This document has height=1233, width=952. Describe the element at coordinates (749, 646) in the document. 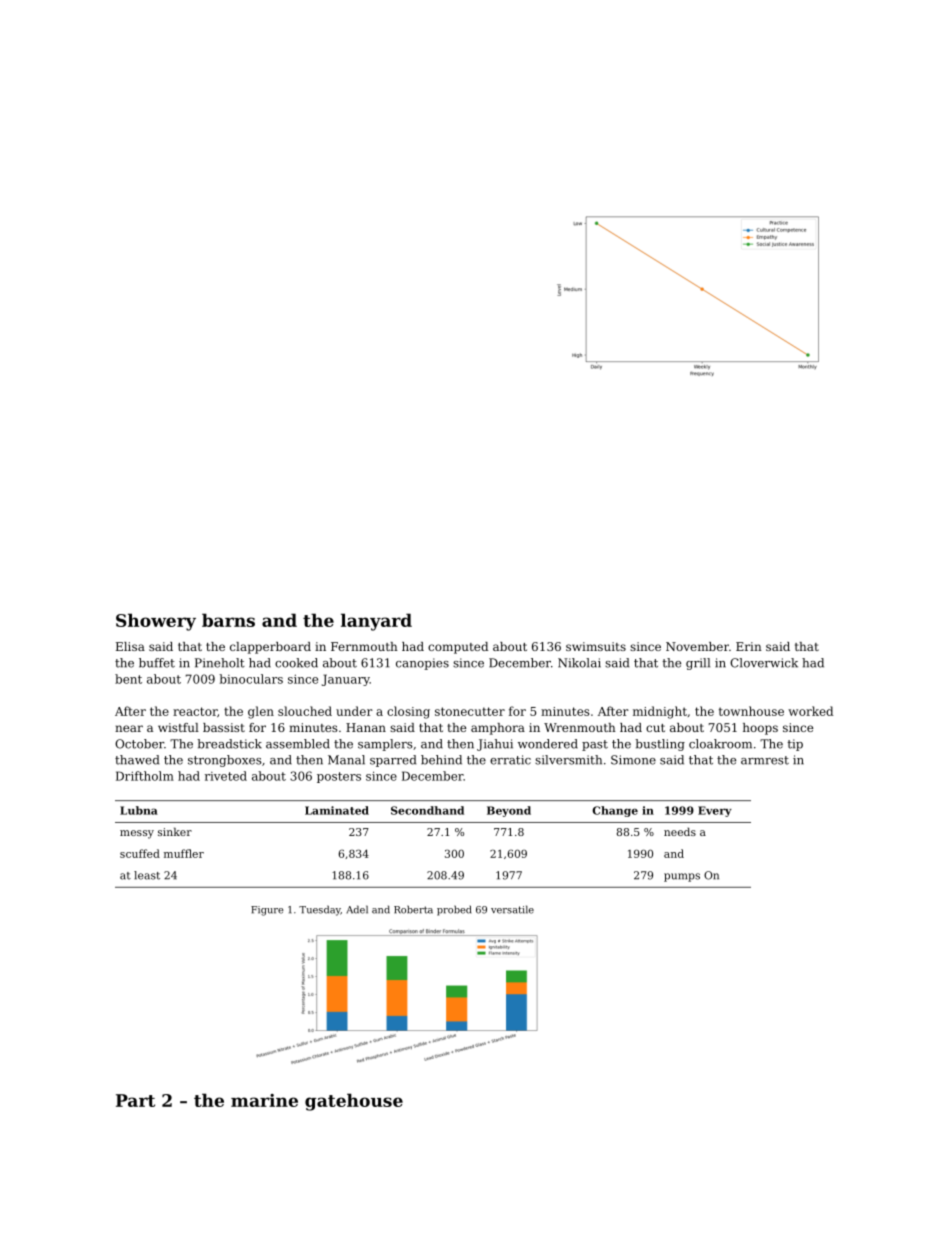

I see `Erin` at that location.
